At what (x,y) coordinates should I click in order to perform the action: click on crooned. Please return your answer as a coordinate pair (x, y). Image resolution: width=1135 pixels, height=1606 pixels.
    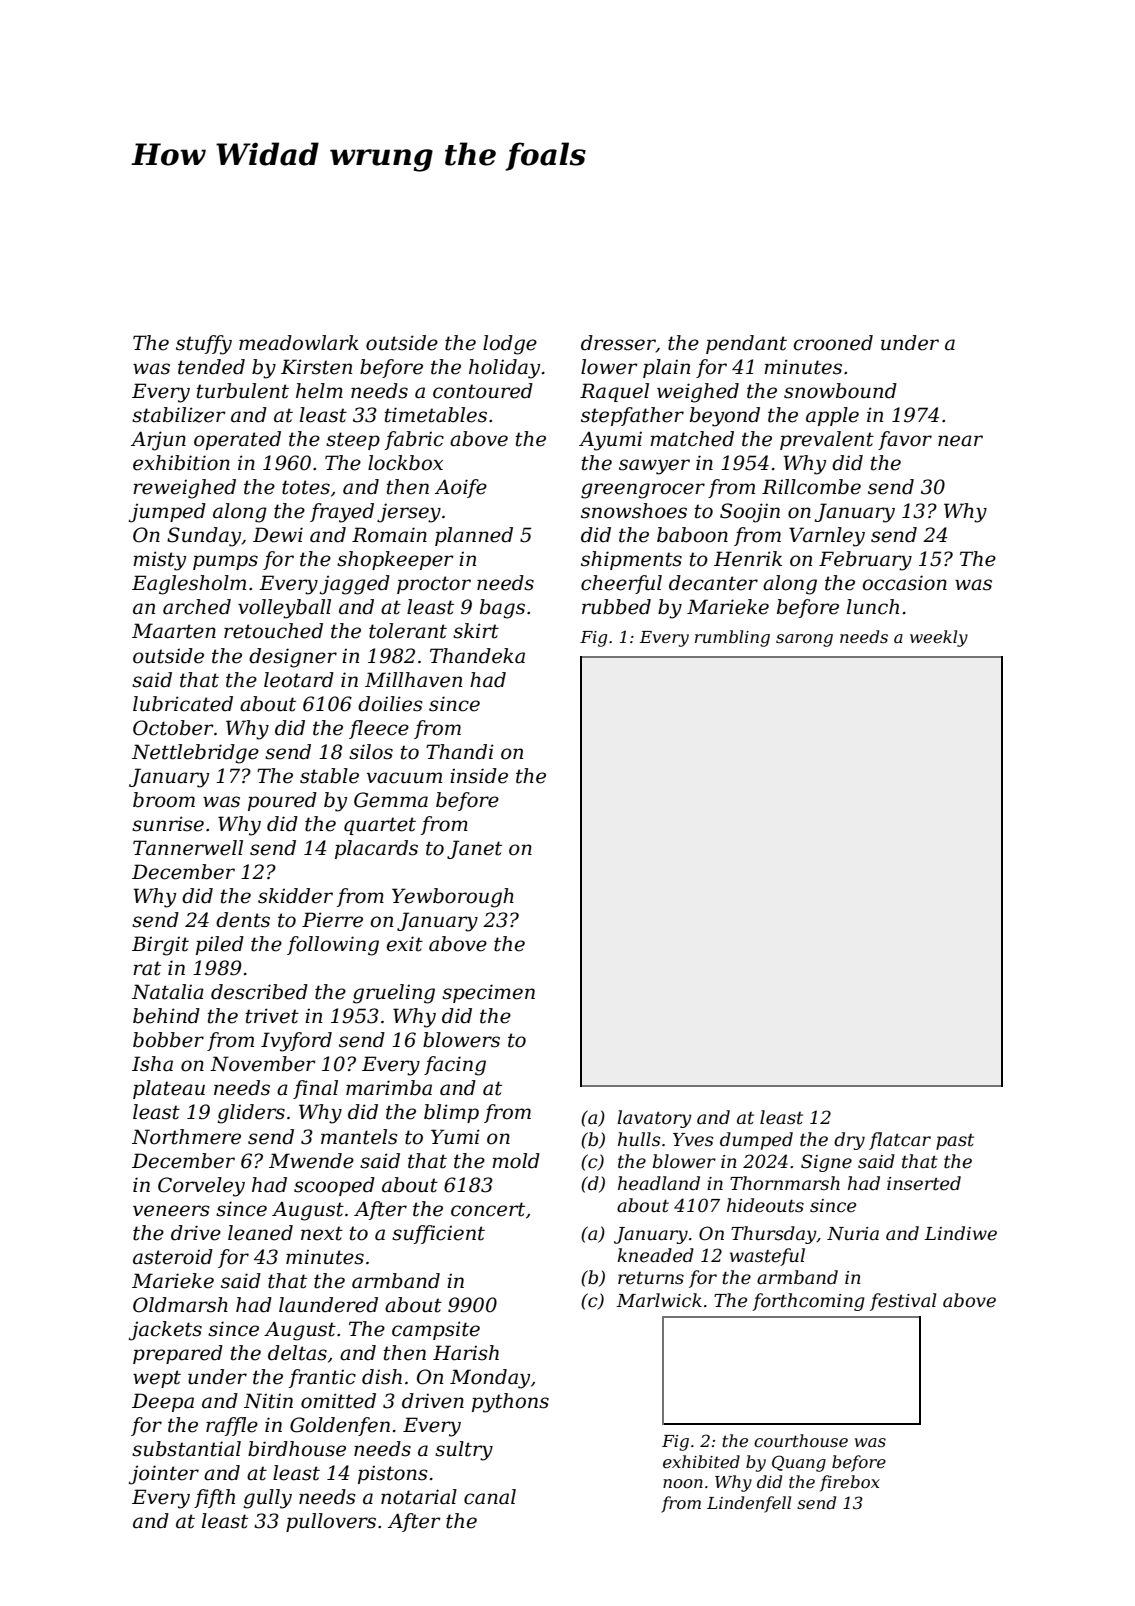
    Looking at the image, I should click on (833, 343).
